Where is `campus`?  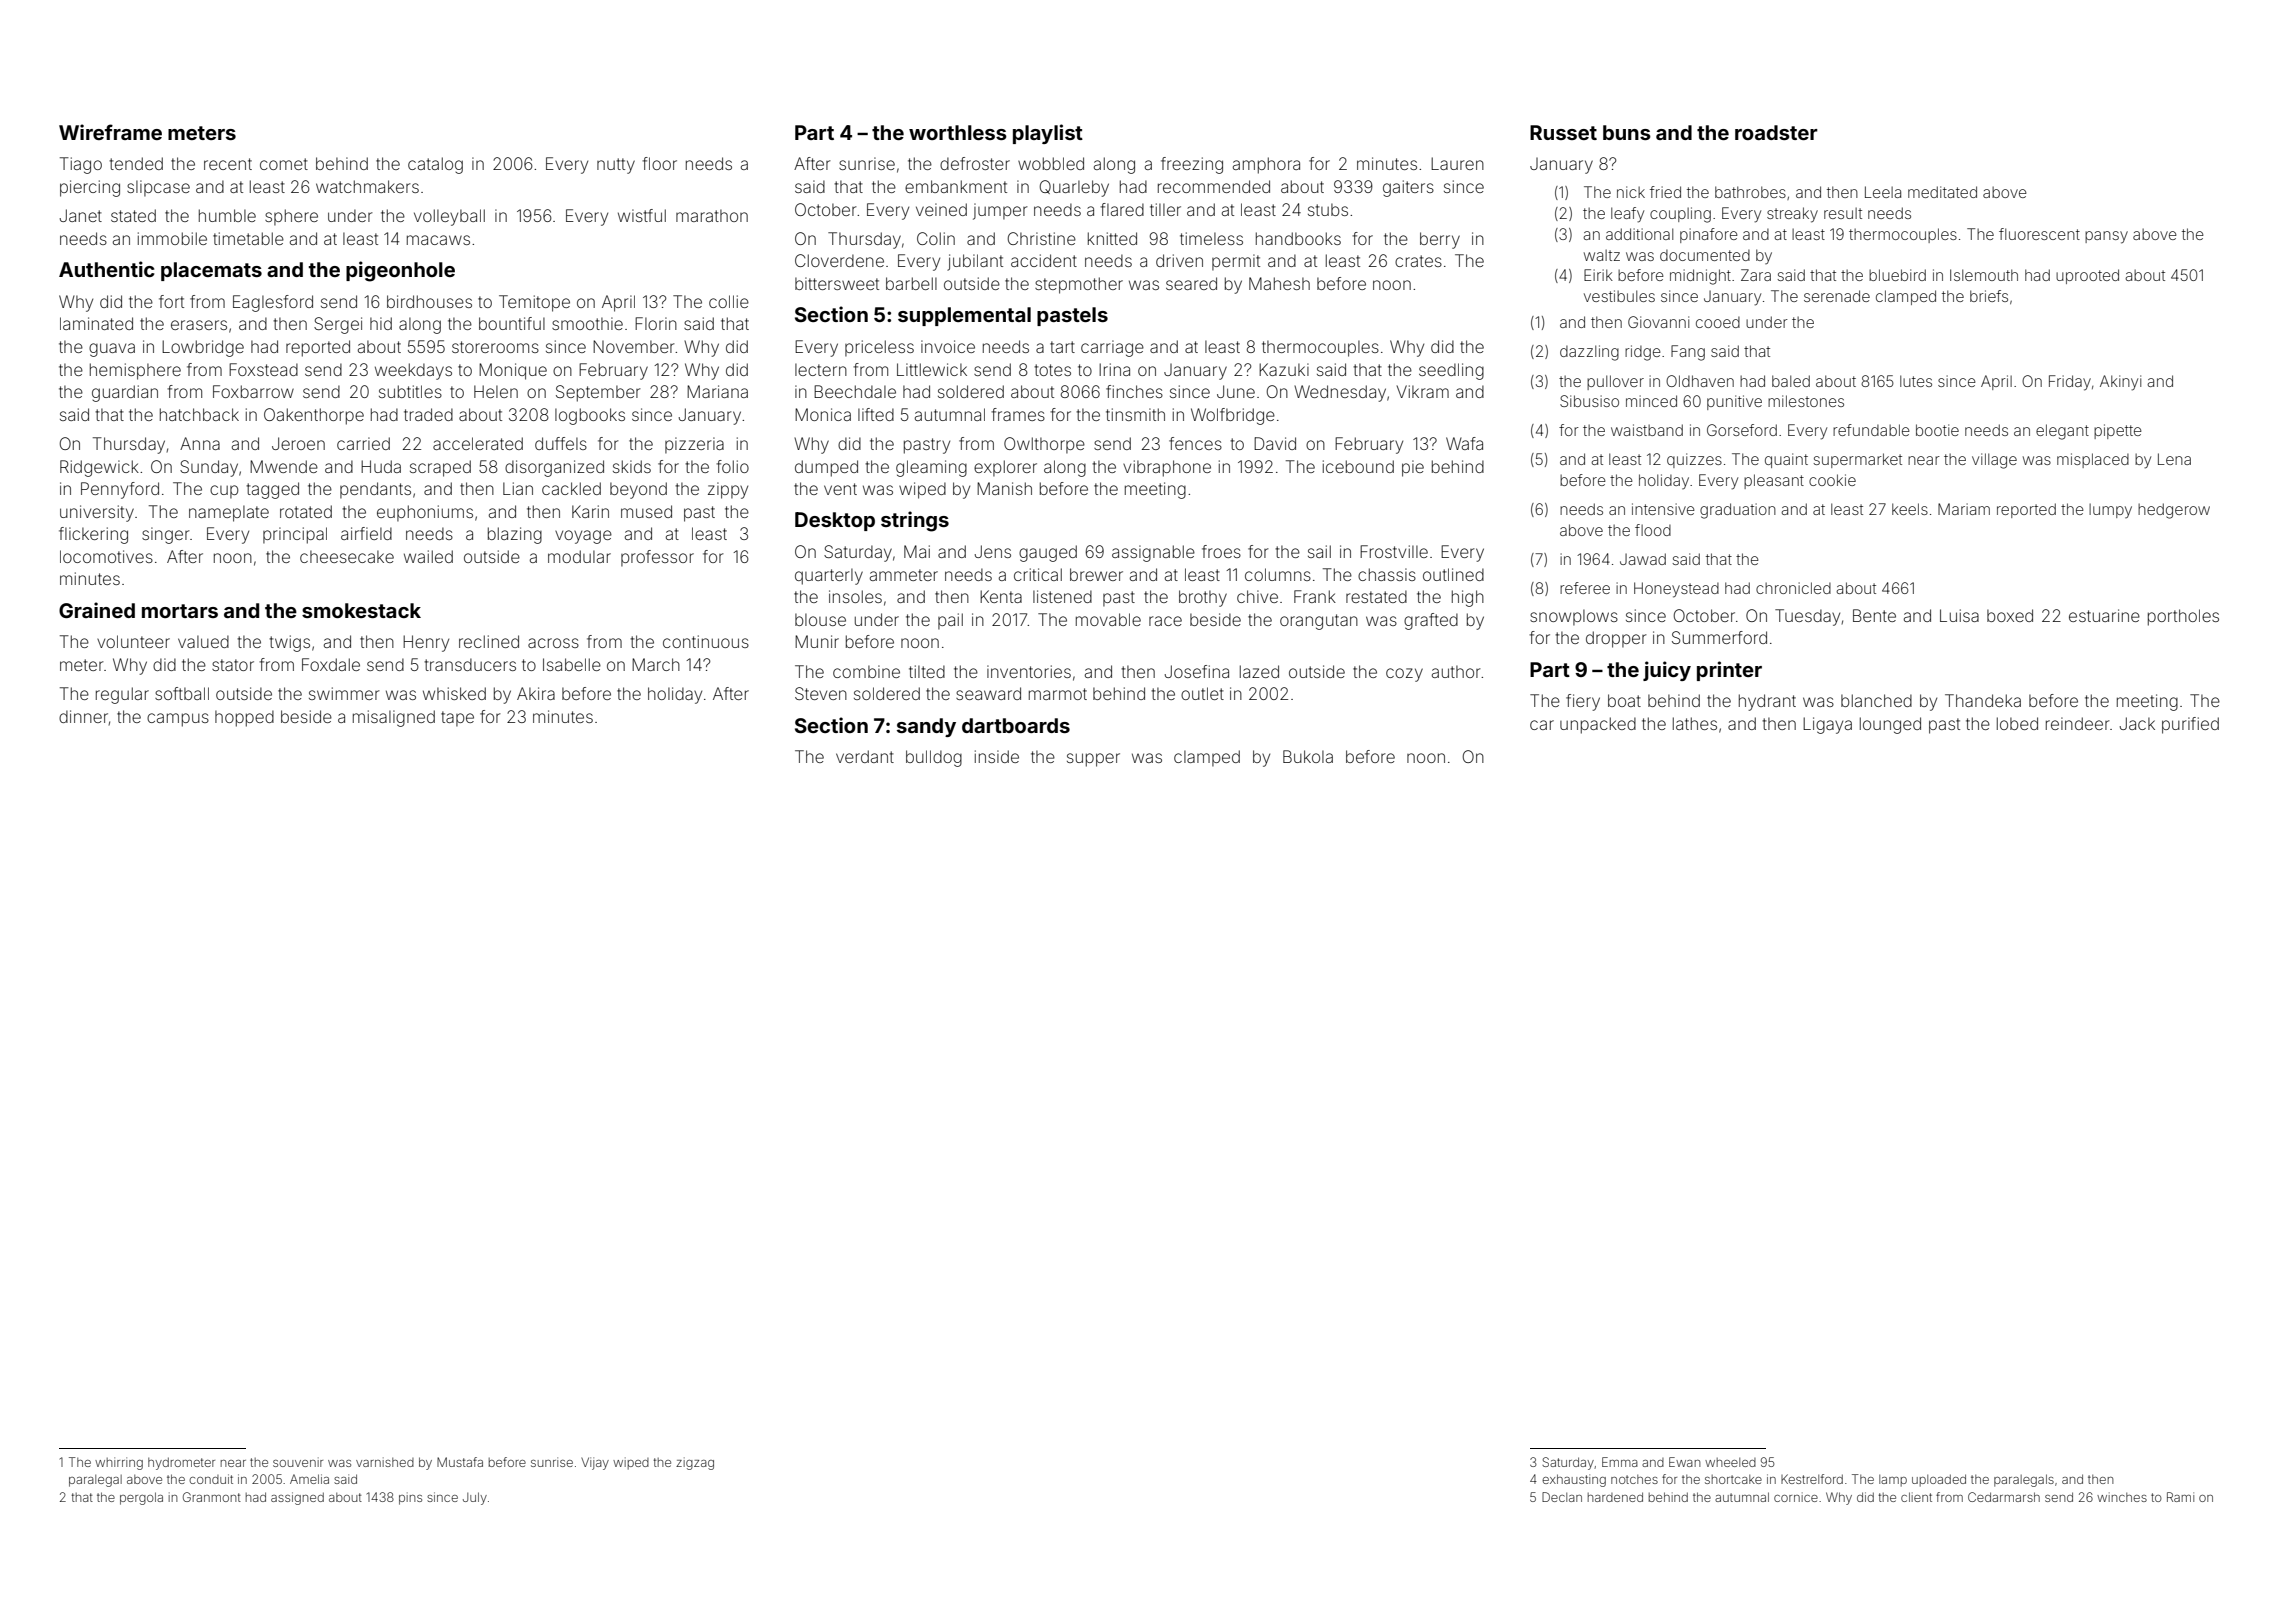
campus is located at coordinates (178, 720).
